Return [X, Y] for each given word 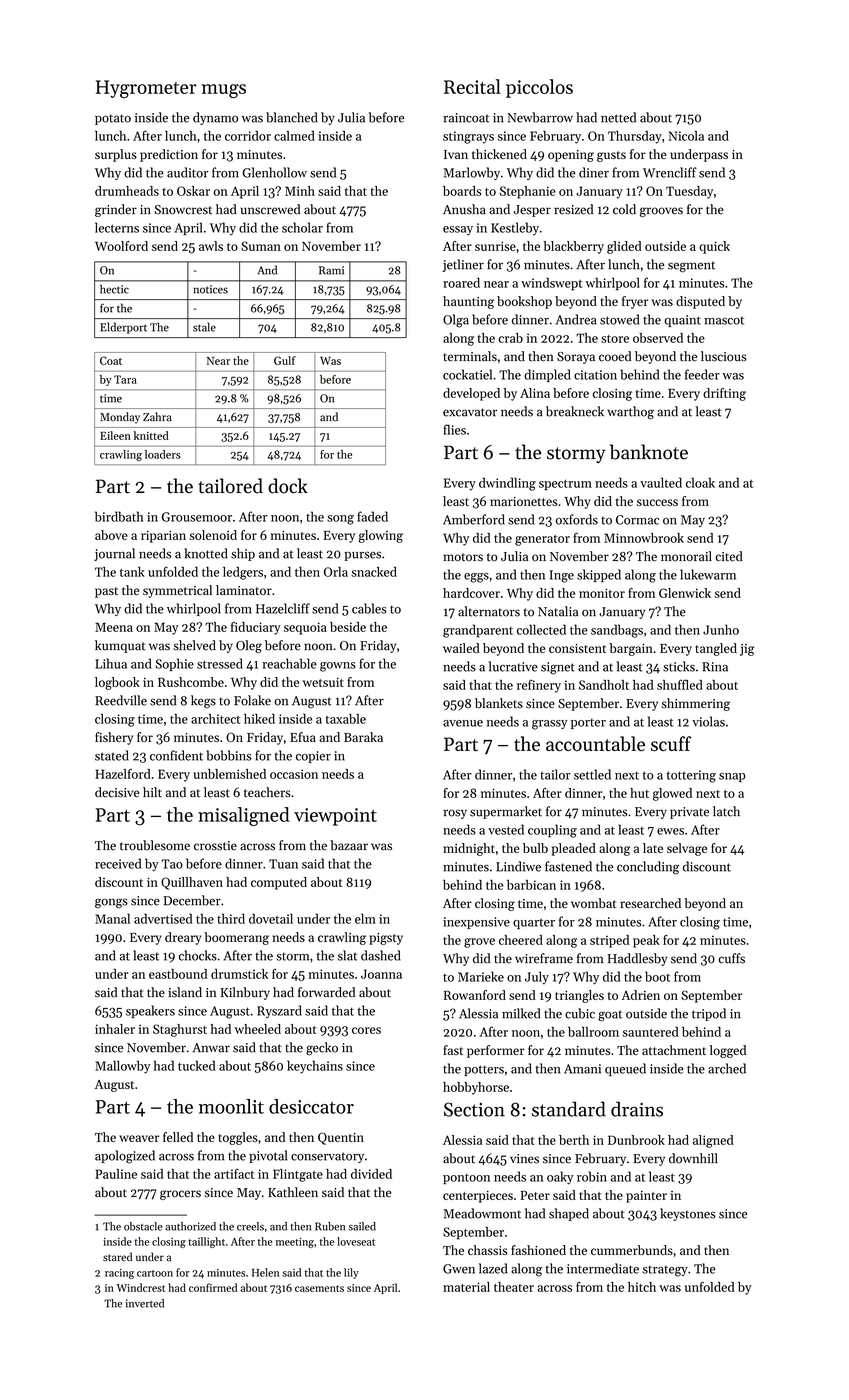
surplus [116, 155]
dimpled [547, 375]
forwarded [326, 992]
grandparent [478, 631]
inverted [144, 1303]
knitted [151, 435]
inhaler [115, 1029]
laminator [244, 590]
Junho [721, 629]
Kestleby [515, 228]
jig [747, 650]
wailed [461, 648]
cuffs [732, 958]
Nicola [686, 135]
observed [658, 338]
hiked [259, 718]
